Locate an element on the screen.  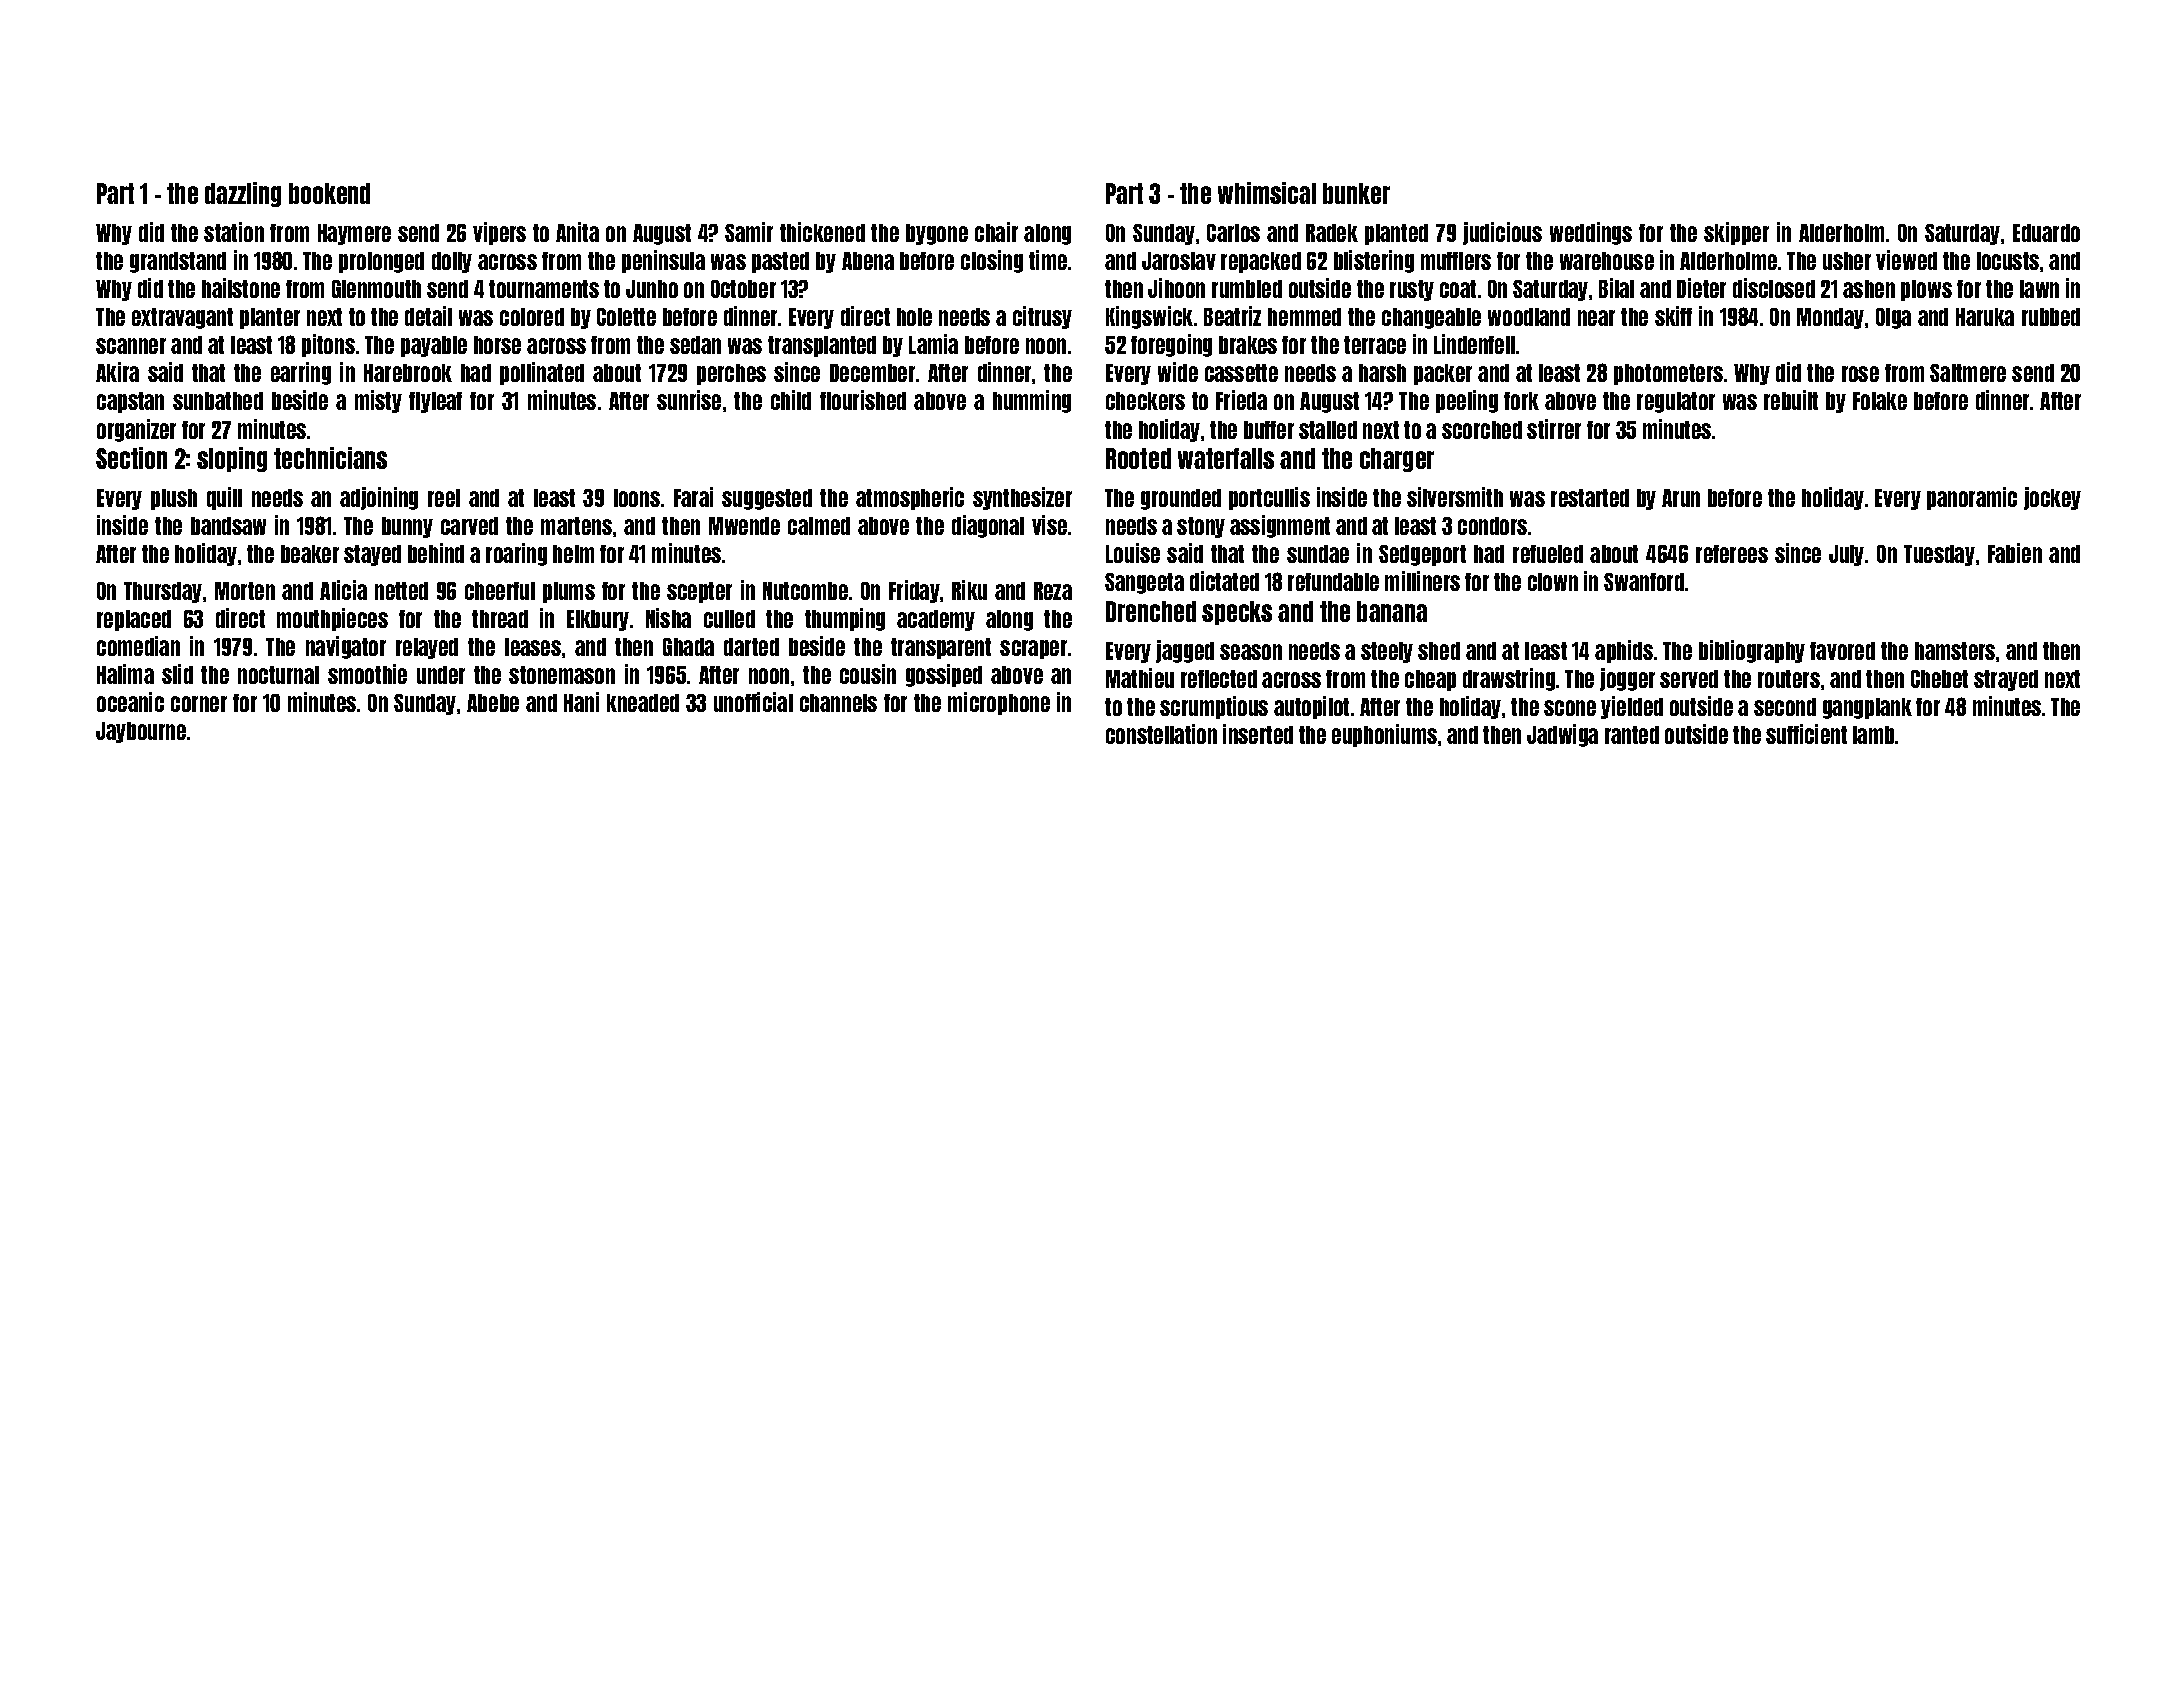
Samir is located at coordinates (749, 232).
